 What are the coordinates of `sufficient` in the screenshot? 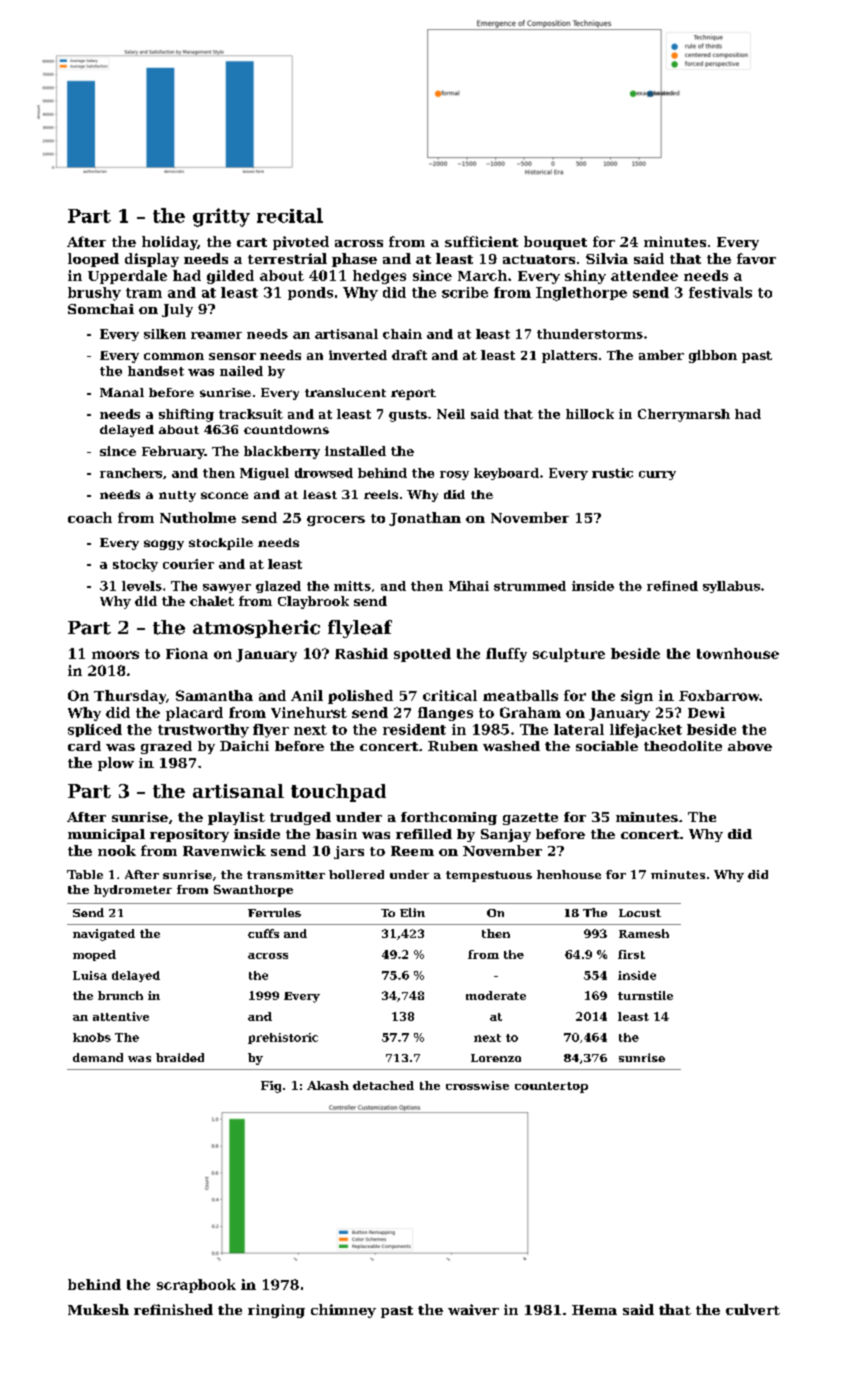 It's located at (481, 241).
